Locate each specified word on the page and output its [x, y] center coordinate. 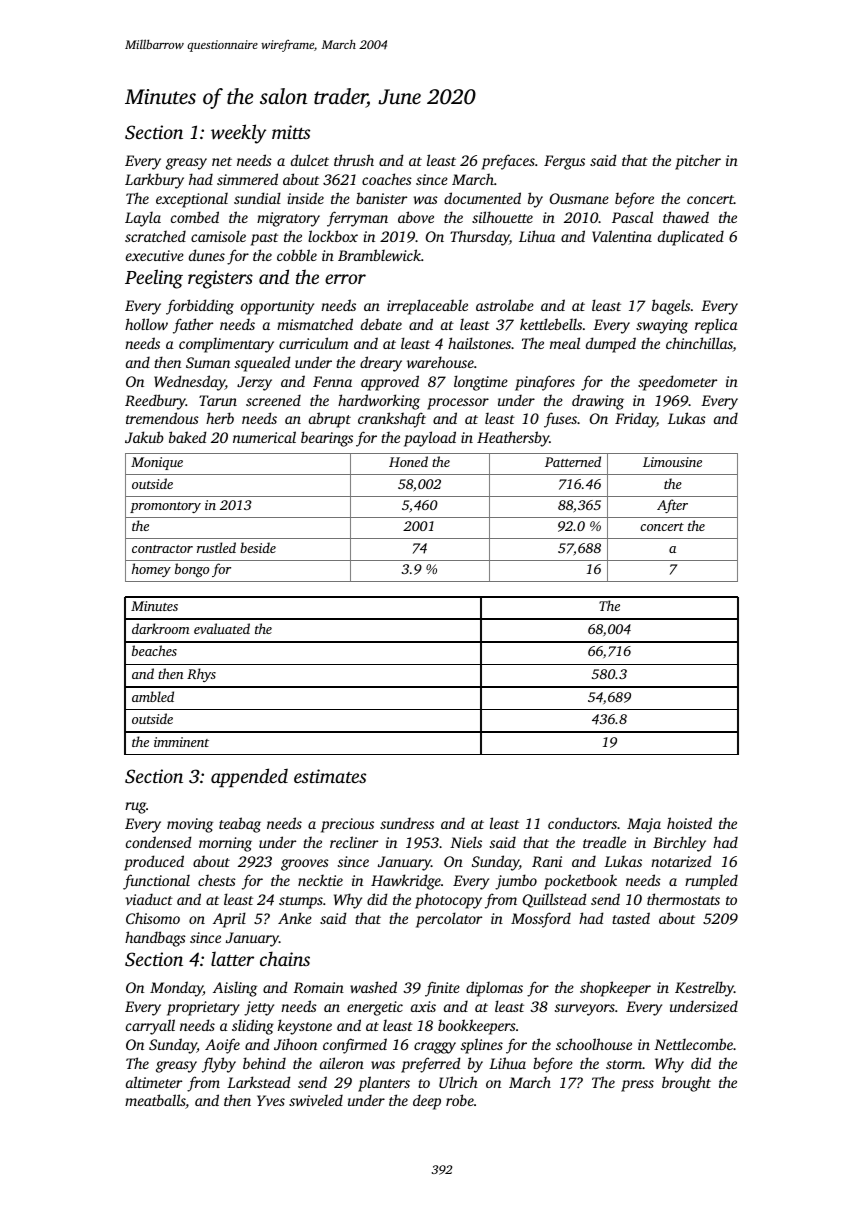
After [672, 506]
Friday [636, 420]
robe [460, 1100]
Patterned [573, 461]
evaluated [222, 628]
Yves [271, 1100]
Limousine [672, 462]
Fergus [564, 162]
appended [249, 777]
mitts [291, 132]
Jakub [144, 437]
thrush [354, 160]
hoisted [689, 823]
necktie [320, 880]
